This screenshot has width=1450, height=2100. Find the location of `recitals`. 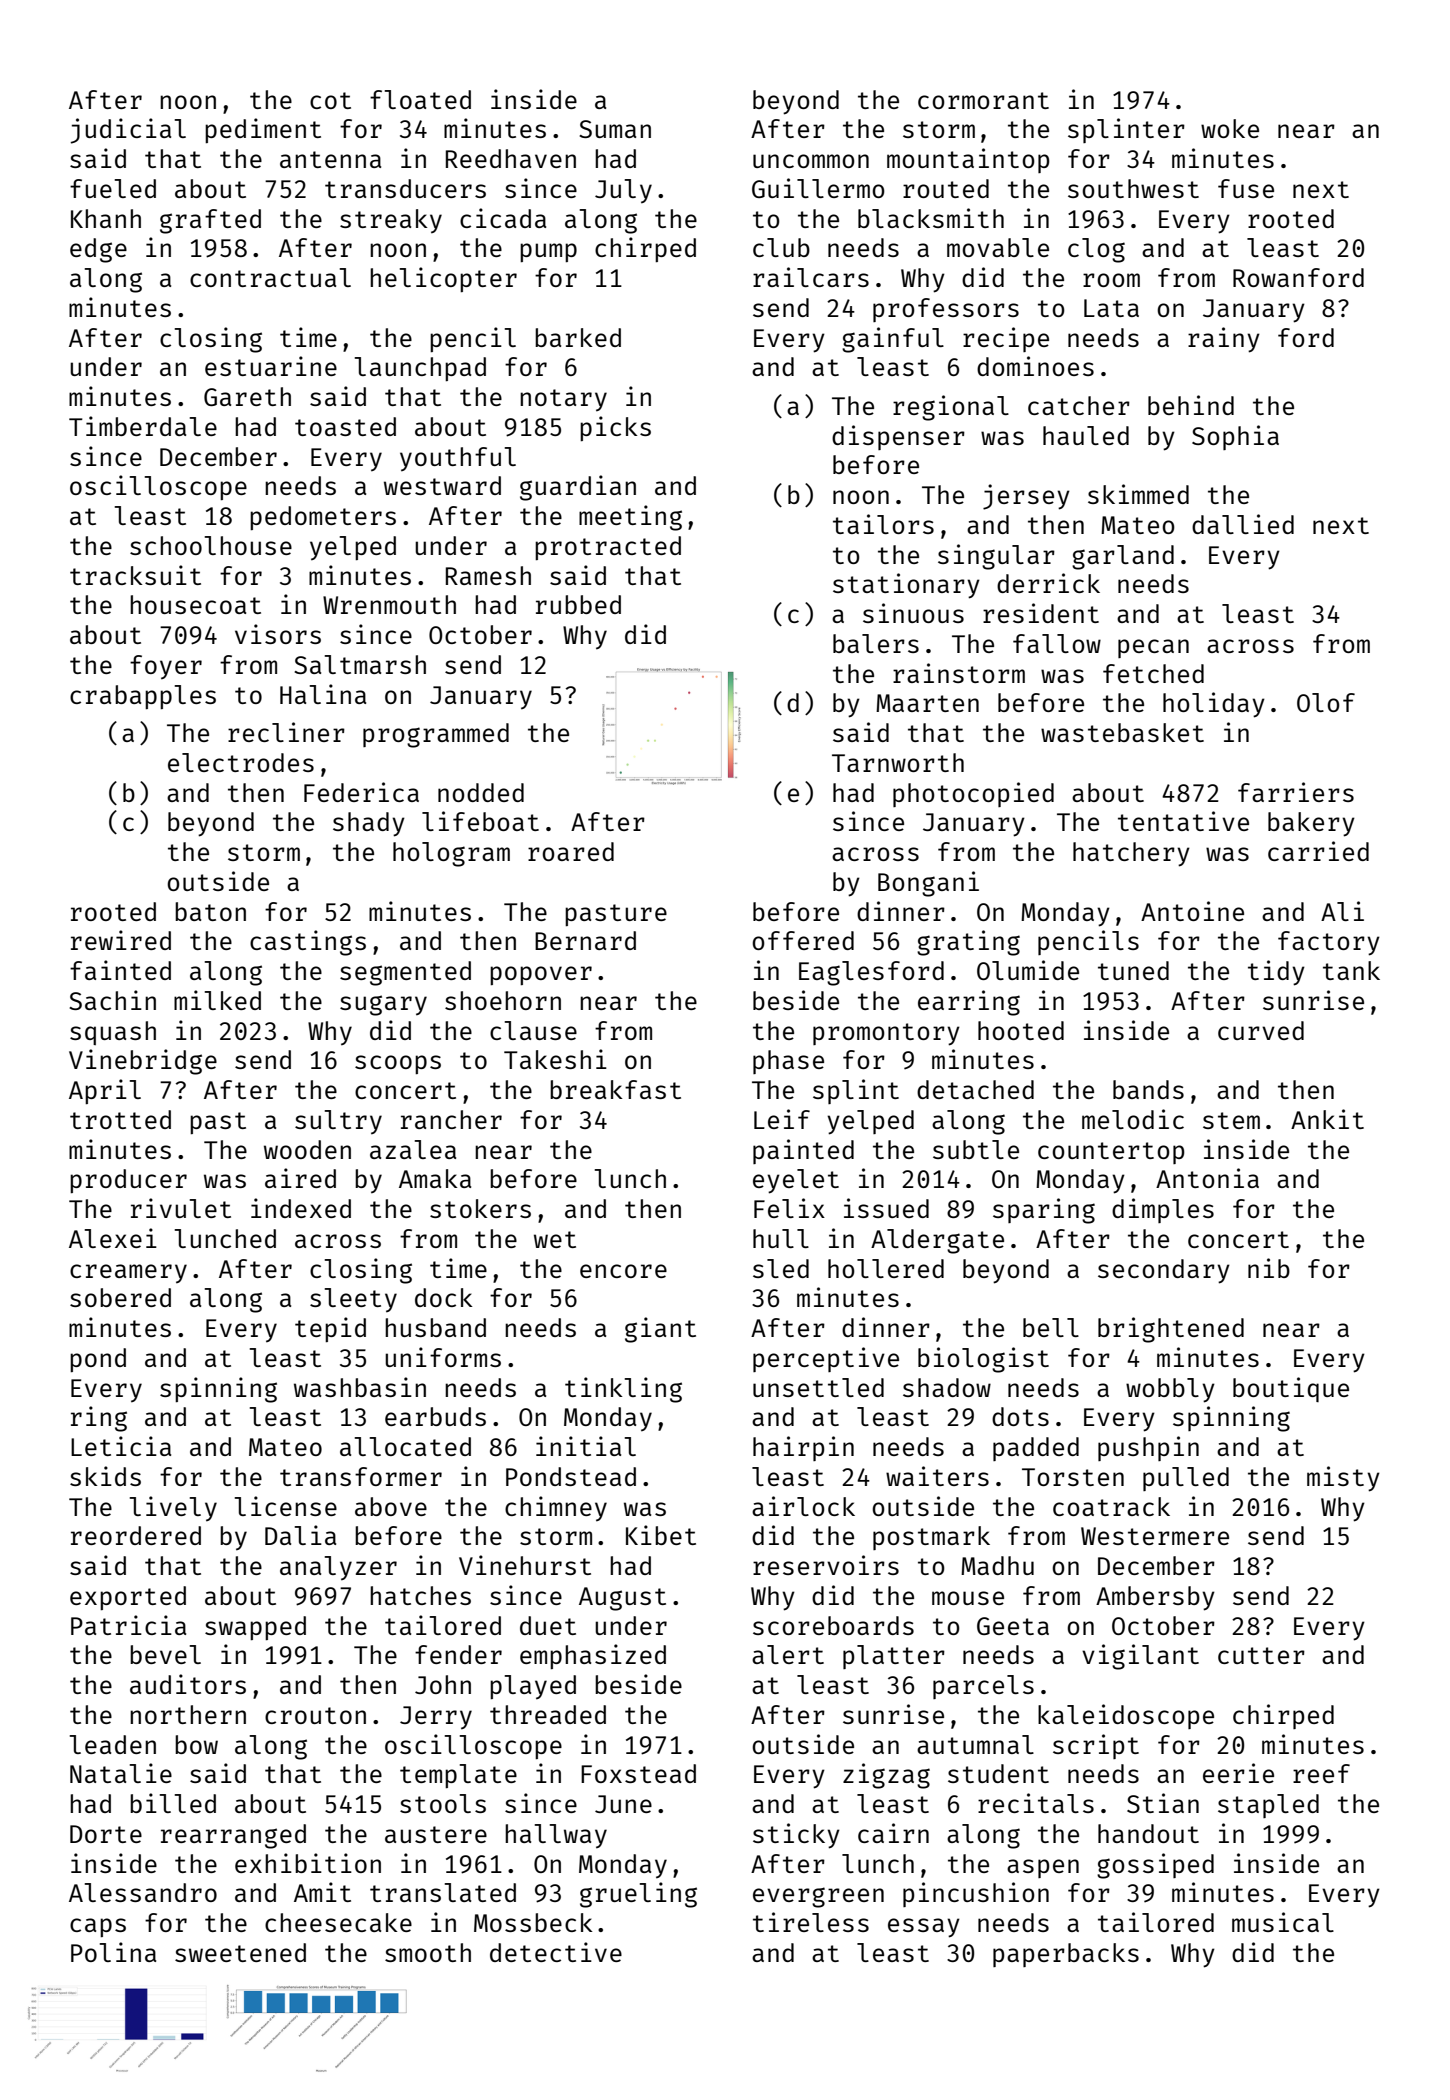

recitals is located at coordinates (1036, 1803).
